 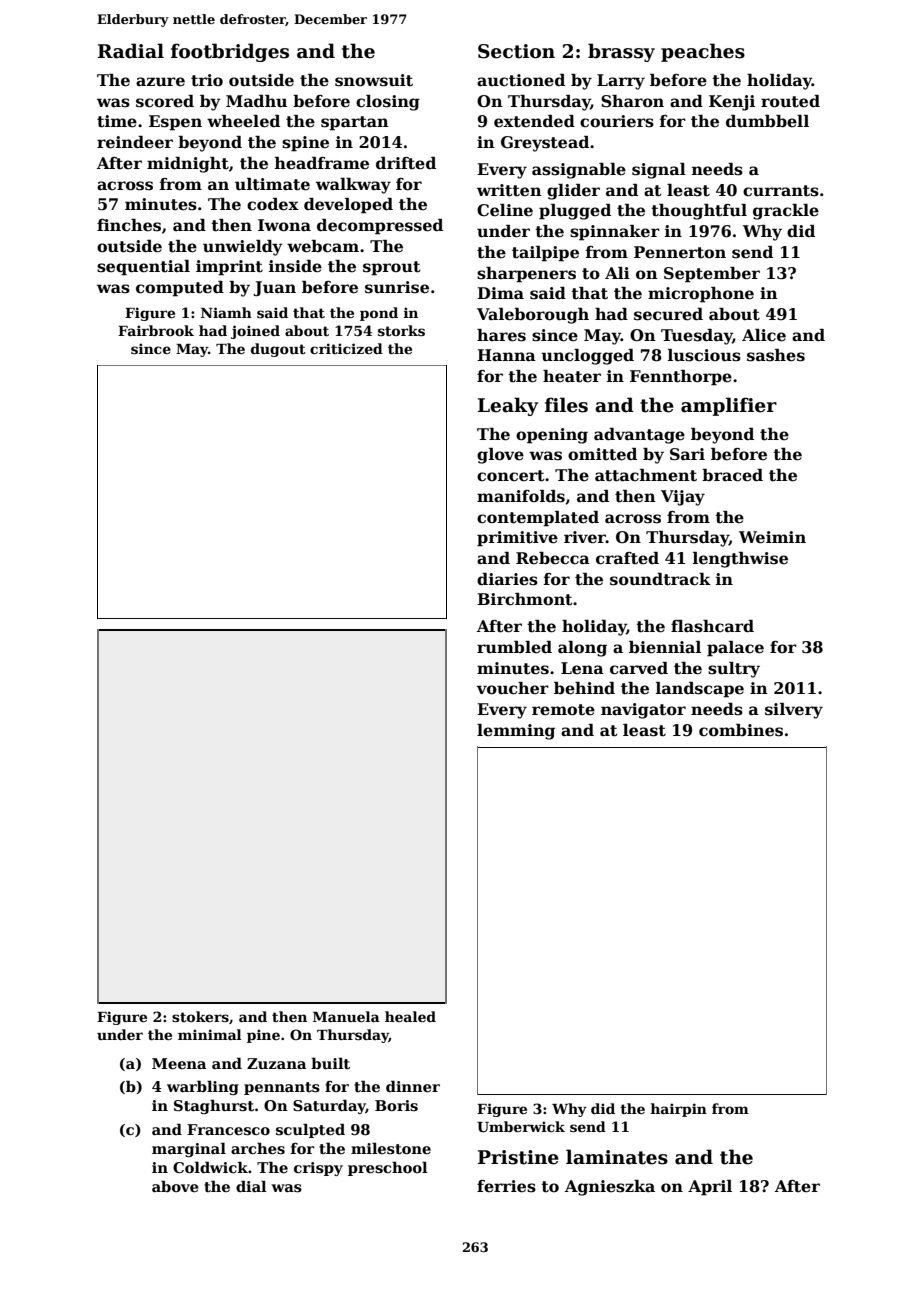 What do you see at coordinates (500, 456) in the image?
I see `glove` at bounding box center [500, 456].
